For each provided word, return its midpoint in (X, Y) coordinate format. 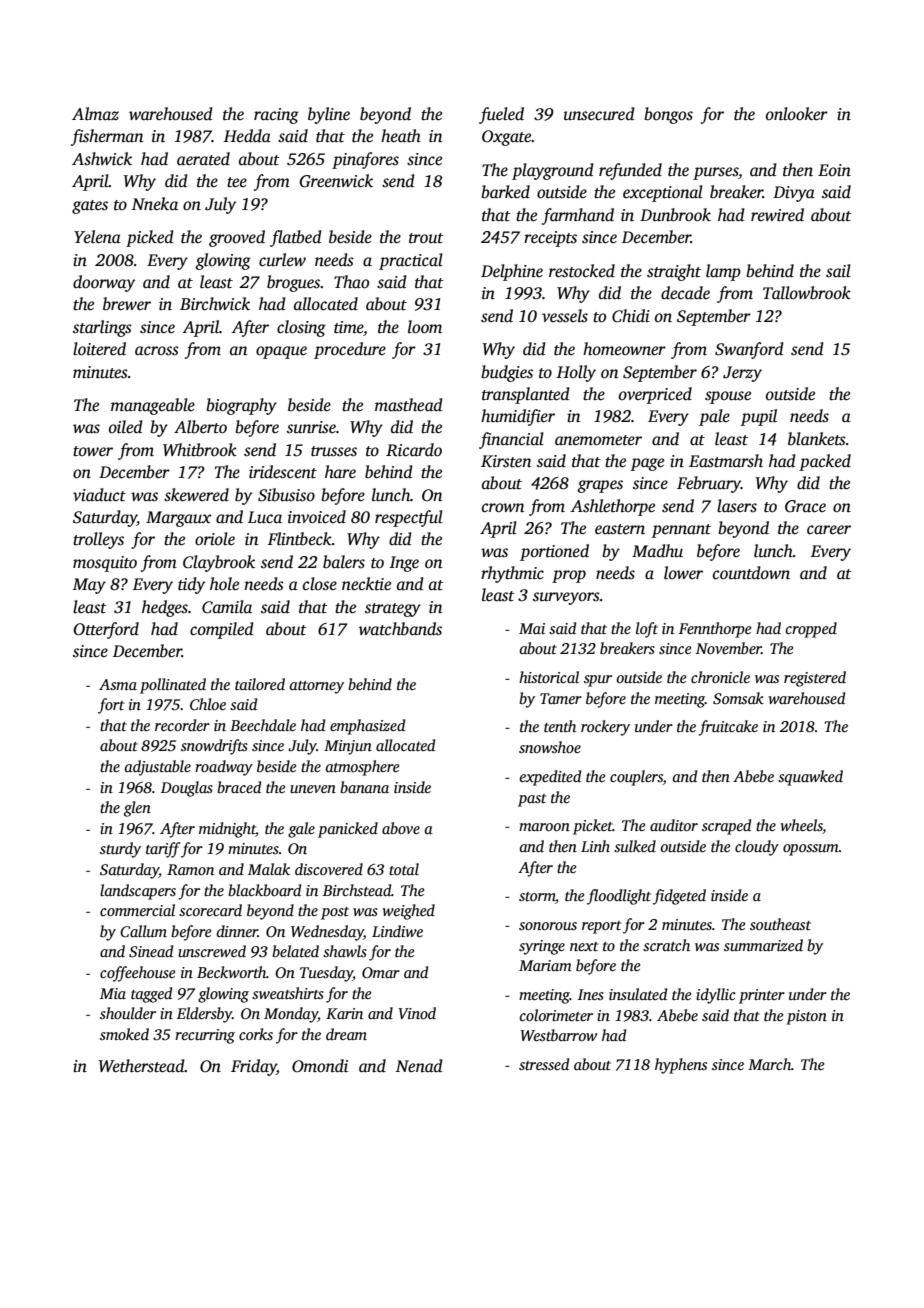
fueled (501, 115)
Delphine (512, 272)
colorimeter (556, 1015)
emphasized (367, 727)
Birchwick (215, 304)
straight (674, 272)
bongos (668, 115)
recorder (182, 725)
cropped (811, 630)
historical (549, 677)
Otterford (106, 630)
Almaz (95, 113)
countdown (751, 573)
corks (256, 1034)
